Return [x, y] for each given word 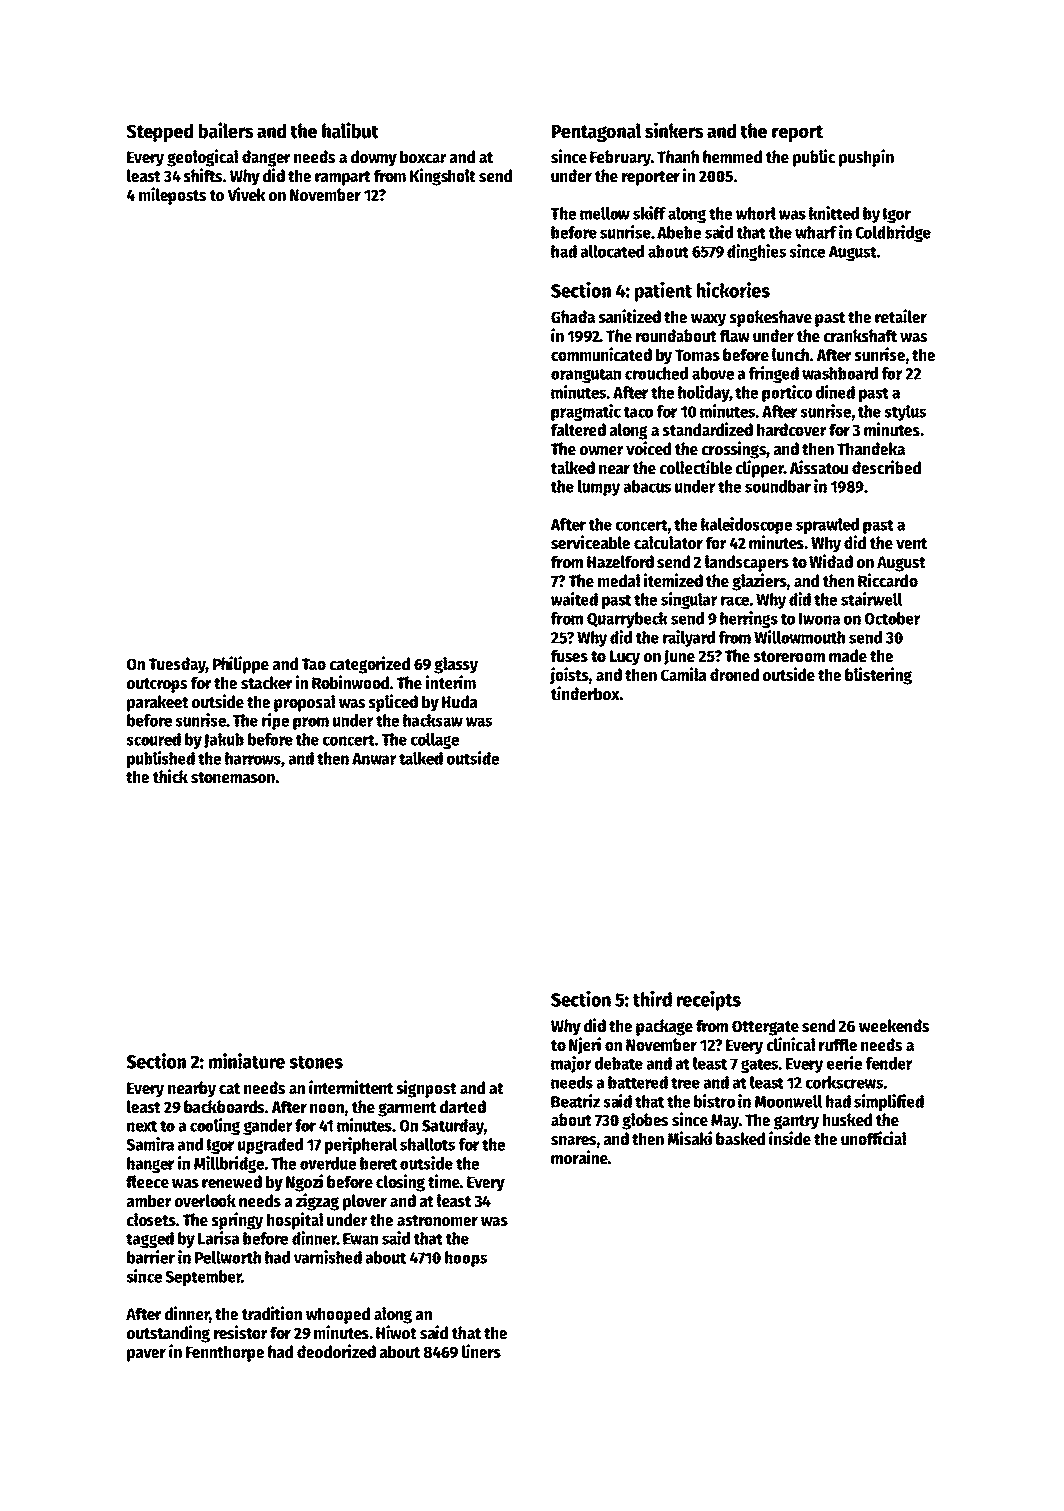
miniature [247, 1061]
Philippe [241, 665]
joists [569, 676]
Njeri [585, 1046]
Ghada [573, 317]
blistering [878, 676]
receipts [709, 1001]
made [848, 656]
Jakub [224, 741]
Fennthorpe [225, 1353]
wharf [816, 232]
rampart [343, 178]
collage [435, 741]
